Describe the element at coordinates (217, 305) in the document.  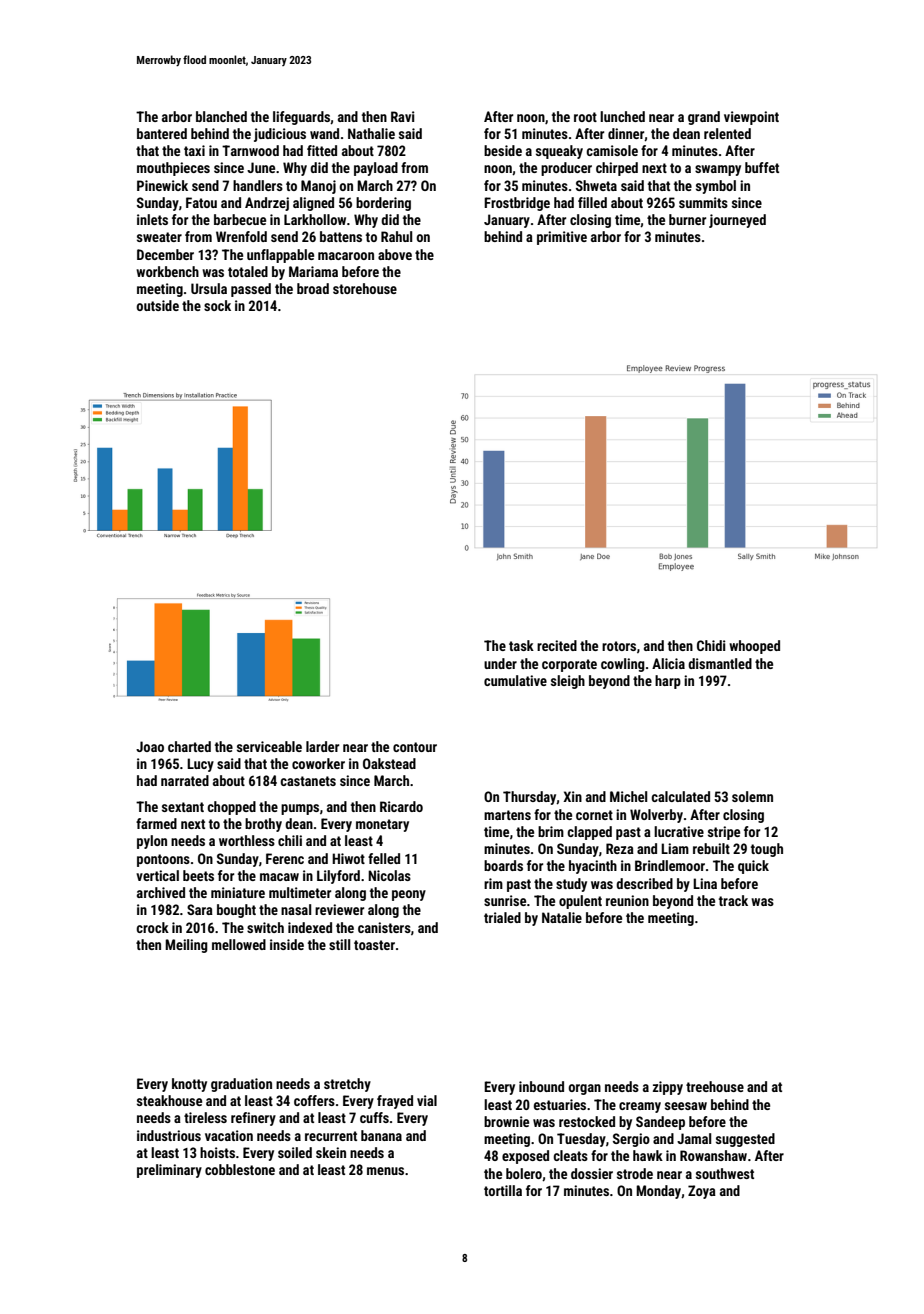
I see `sock` at that location.
